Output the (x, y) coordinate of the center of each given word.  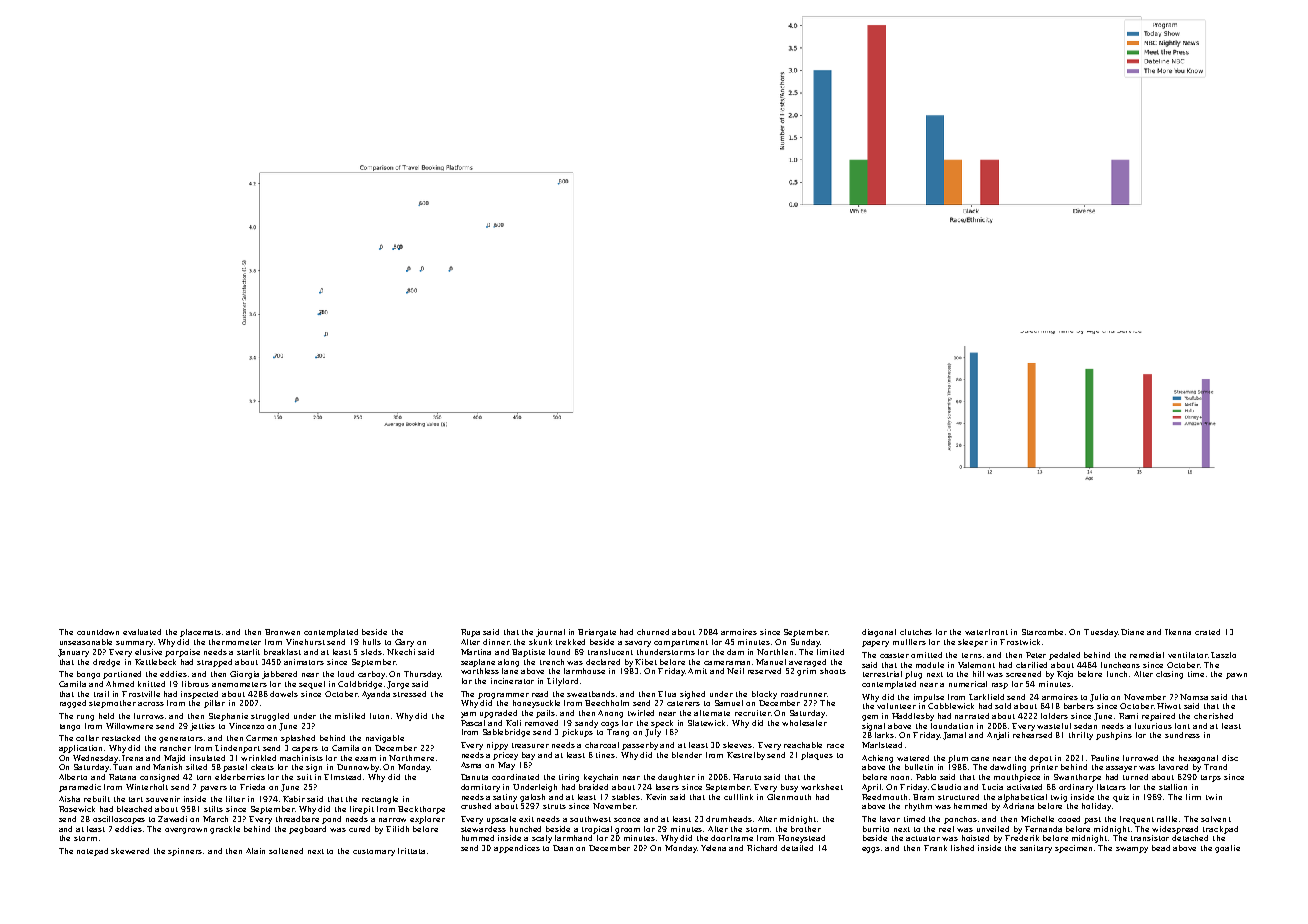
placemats (200, 633)
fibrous (195, 684)
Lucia (992, 787)
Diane (1132, 632)
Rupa (470, 633)
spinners (185, 852)
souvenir (163, 799)
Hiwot (1169, 706)
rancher (175, 748)
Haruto (747, 777)
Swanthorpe (1077, 778)
